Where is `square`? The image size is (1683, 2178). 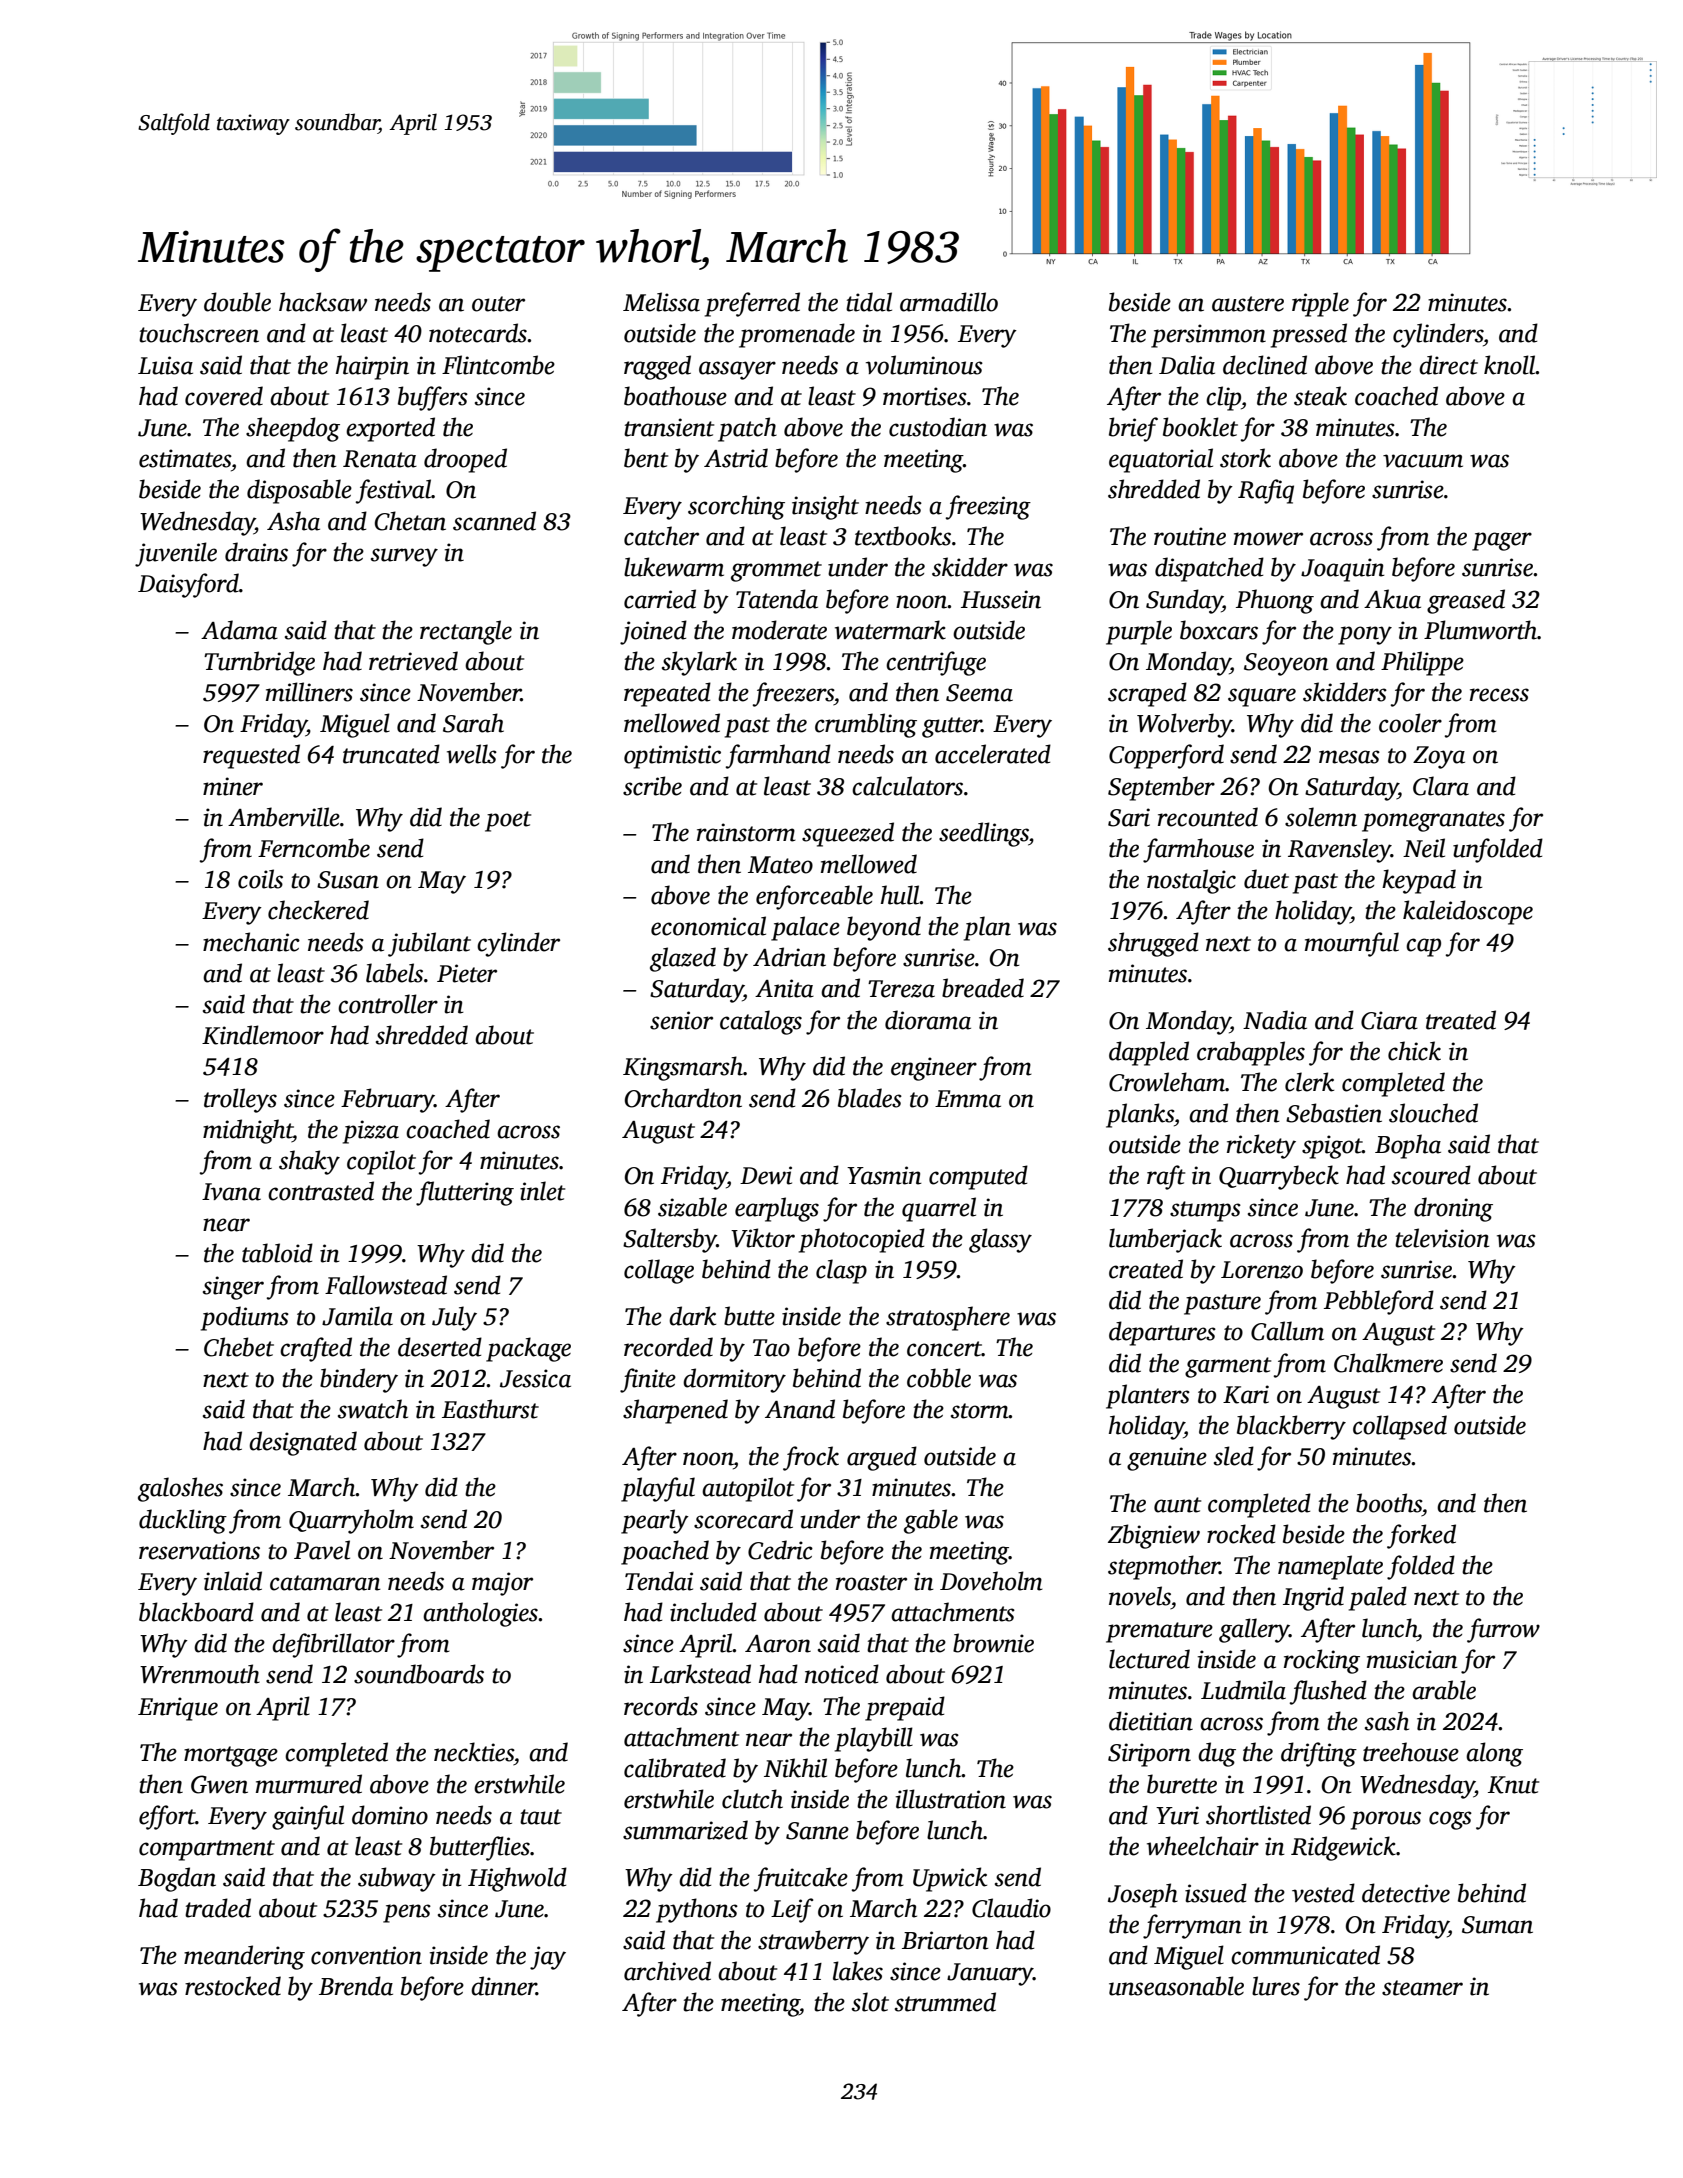 square is located at coordinates (1262, 697).
